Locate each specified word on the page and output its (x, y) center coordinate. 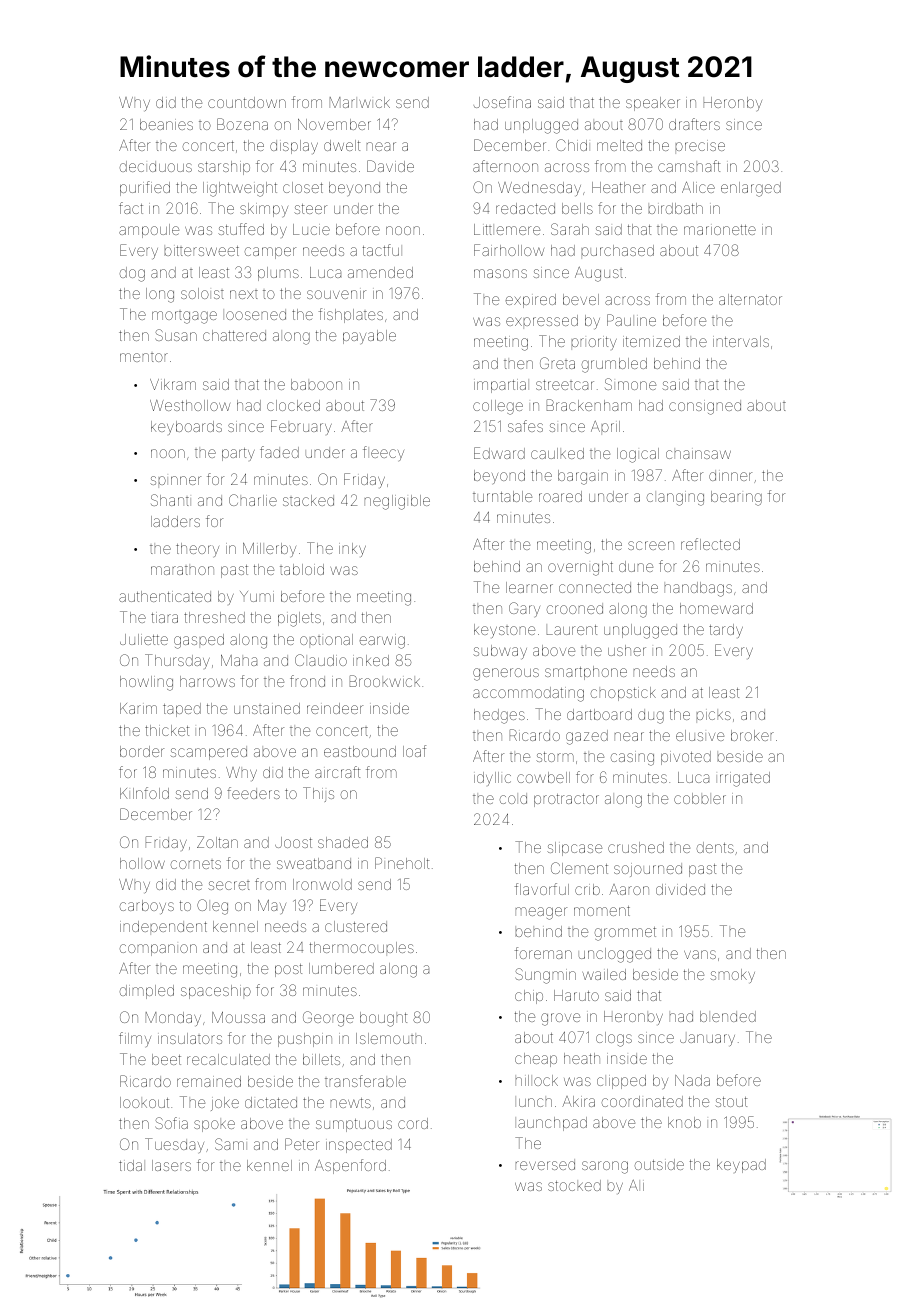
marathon (182, 570)
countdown (247, 102)
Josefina (502, 102)
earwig (382, 641)
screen (651, 545)
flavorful (542, 889)
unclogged (615, 955)
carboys (147, 907)
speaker (653, 104)
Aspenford (350, 1166)
